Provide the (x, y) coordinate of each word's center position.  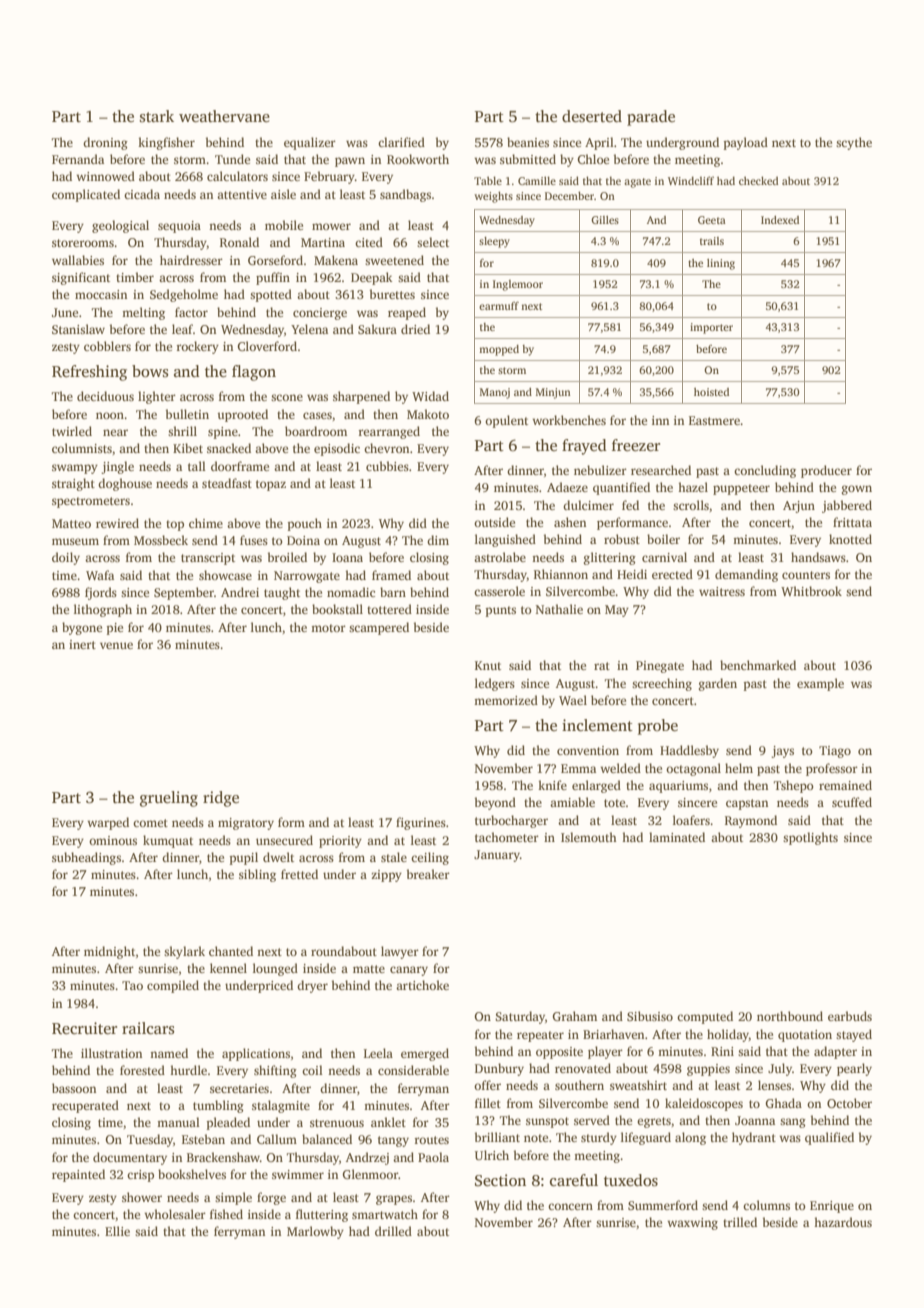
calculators (237, 176)
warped (108, 823)
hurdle (188, 1070)
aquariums (678, 787)
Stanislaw (78, 329)
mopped (499, 350)
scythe (854, 143)
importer (711, 328)
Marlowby (315, 1232)
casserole (499, 591)
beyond (495, 803)
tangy (393, 1141)
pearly (854, 1069)
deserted (592, 116)
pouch (305, 524)
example (820, 684)
